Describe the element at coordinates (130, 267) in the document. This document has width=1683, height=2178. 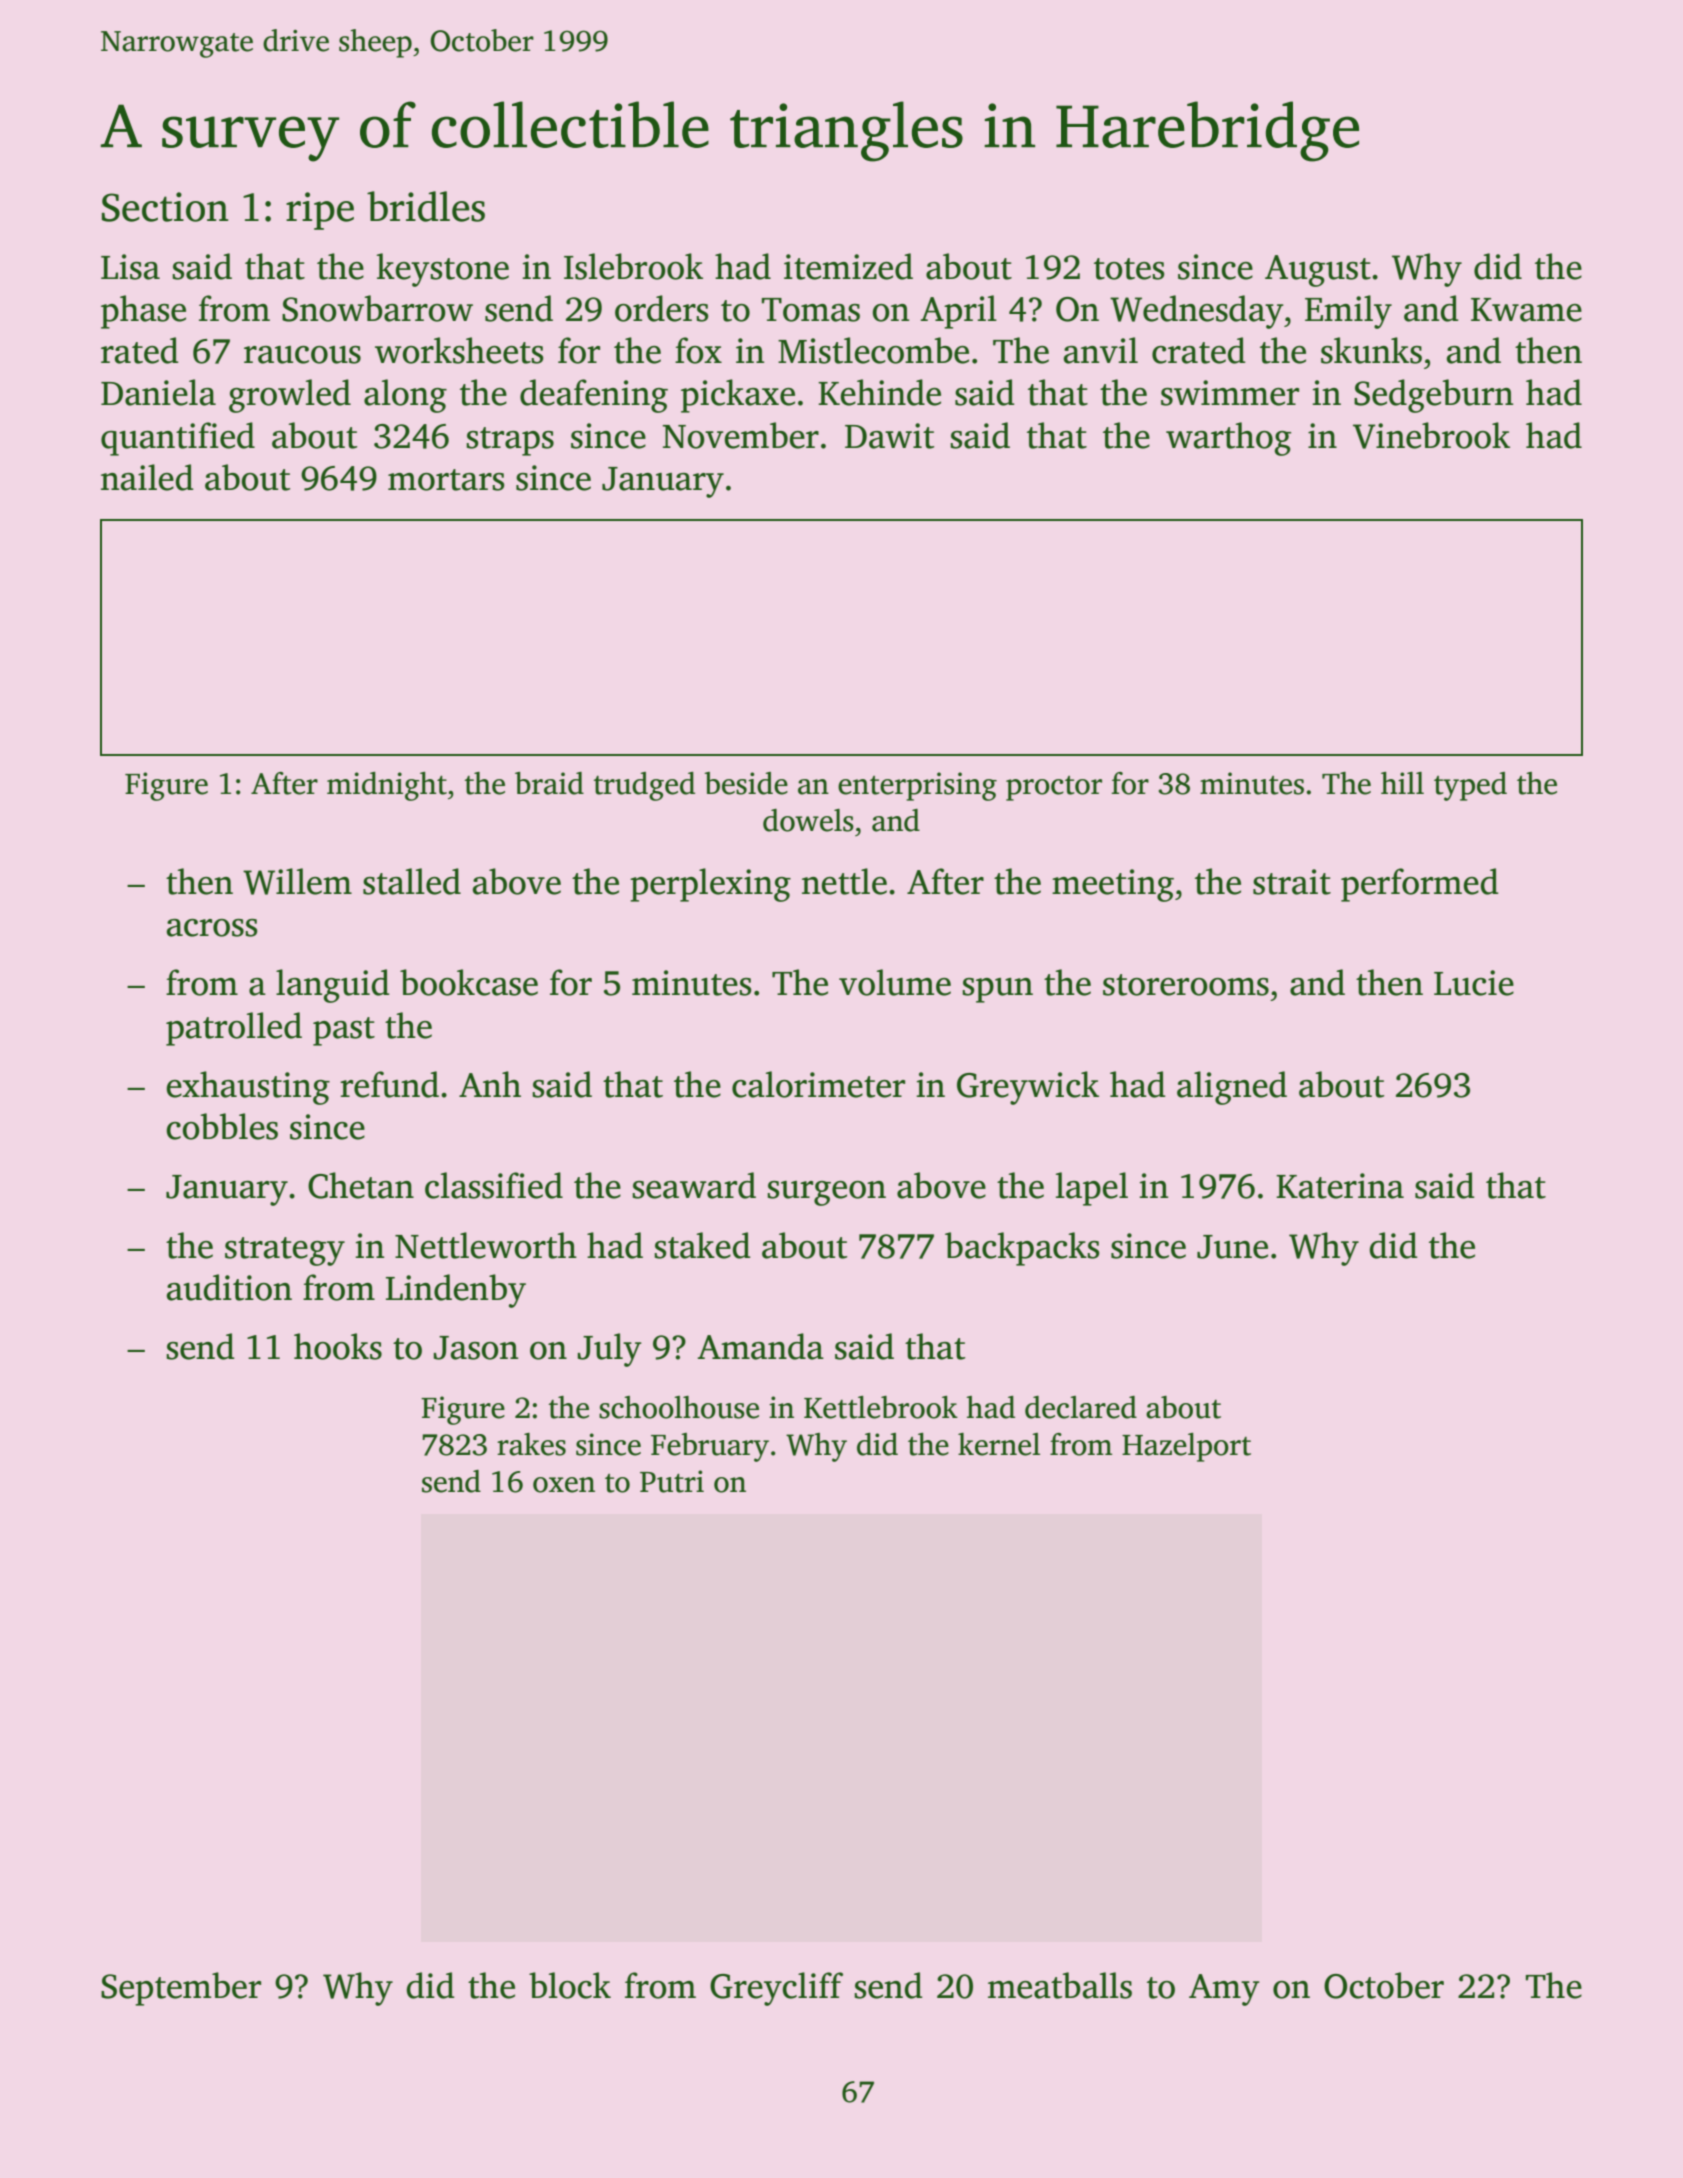
I see `Lisa` at that location.
